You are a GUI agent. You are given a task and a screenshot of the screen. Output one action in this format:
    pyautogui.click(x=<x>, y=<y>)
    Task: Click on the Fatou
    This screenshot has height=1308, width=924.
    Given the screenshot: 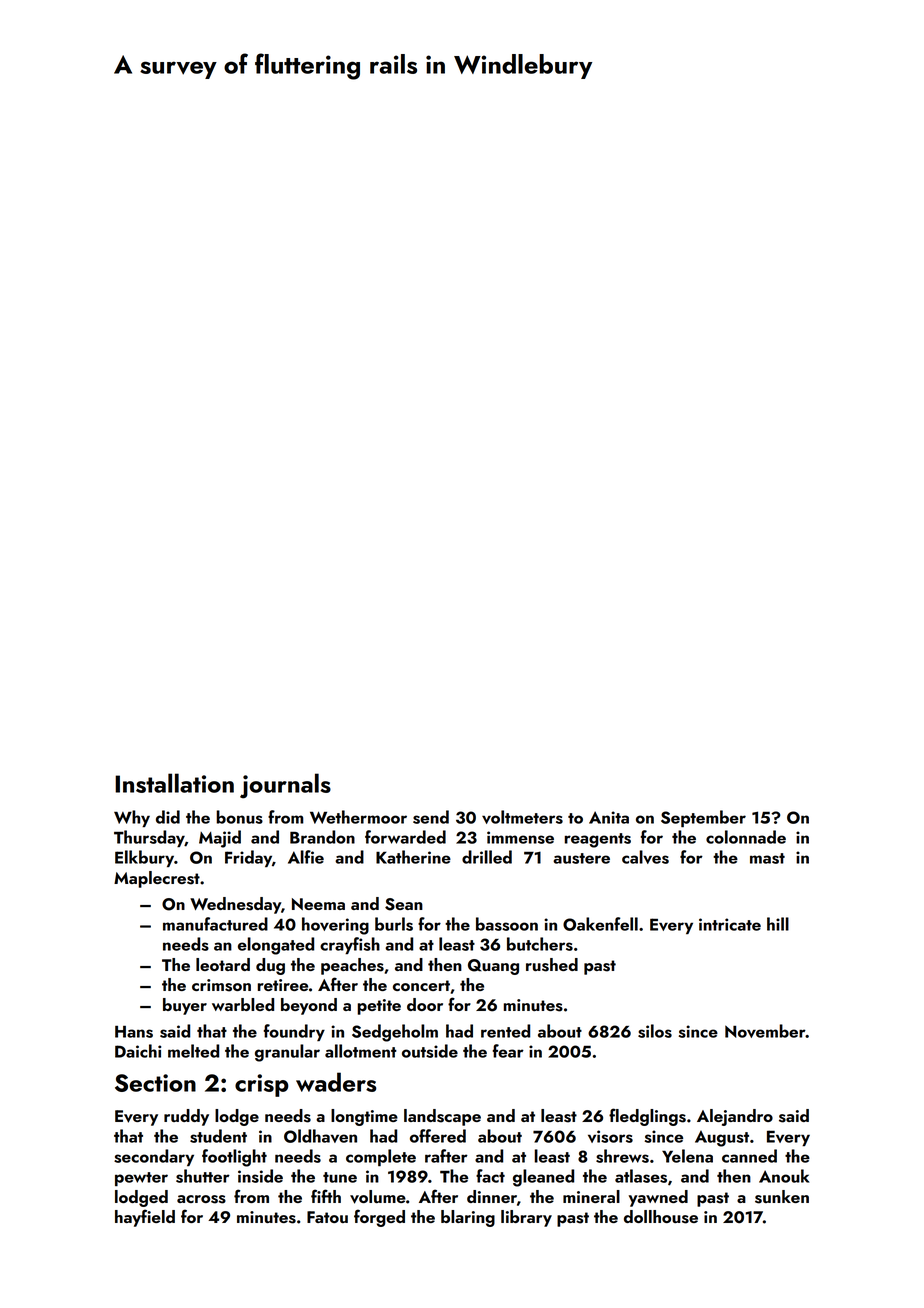 What is the action you would take?
    pyautogui.click(x=327, y=1217)
